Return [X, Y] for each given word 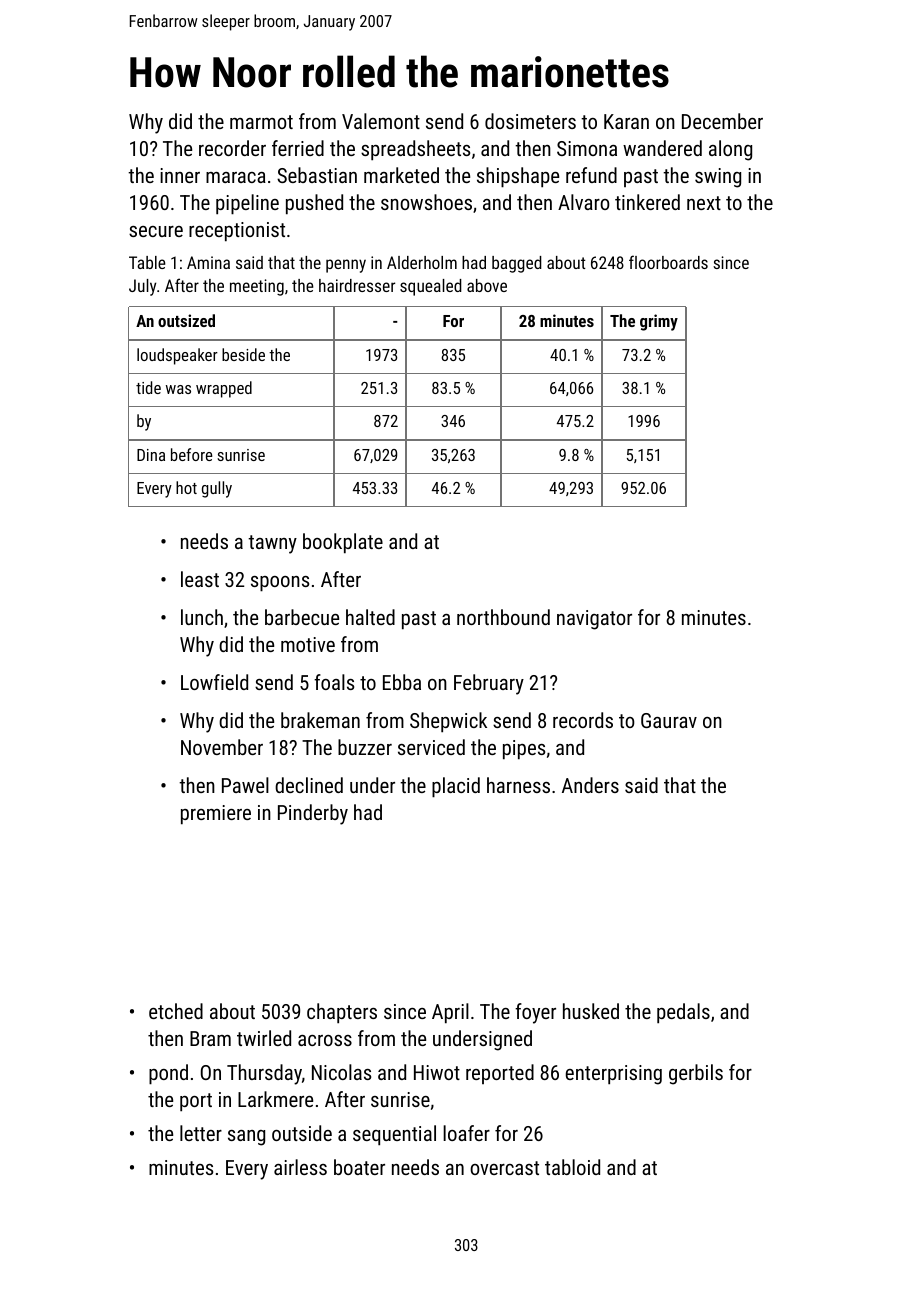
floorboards [668, 262]
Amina [208, 262]
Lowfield [214, 682]
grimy [659, 322]
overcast [504, 1168]
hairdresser [357, 285]
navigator [594, 620]
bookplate [343, 543]
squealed [431, 287]
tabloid [572, 1167]
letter [201, 1133]
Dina [151, 455]
